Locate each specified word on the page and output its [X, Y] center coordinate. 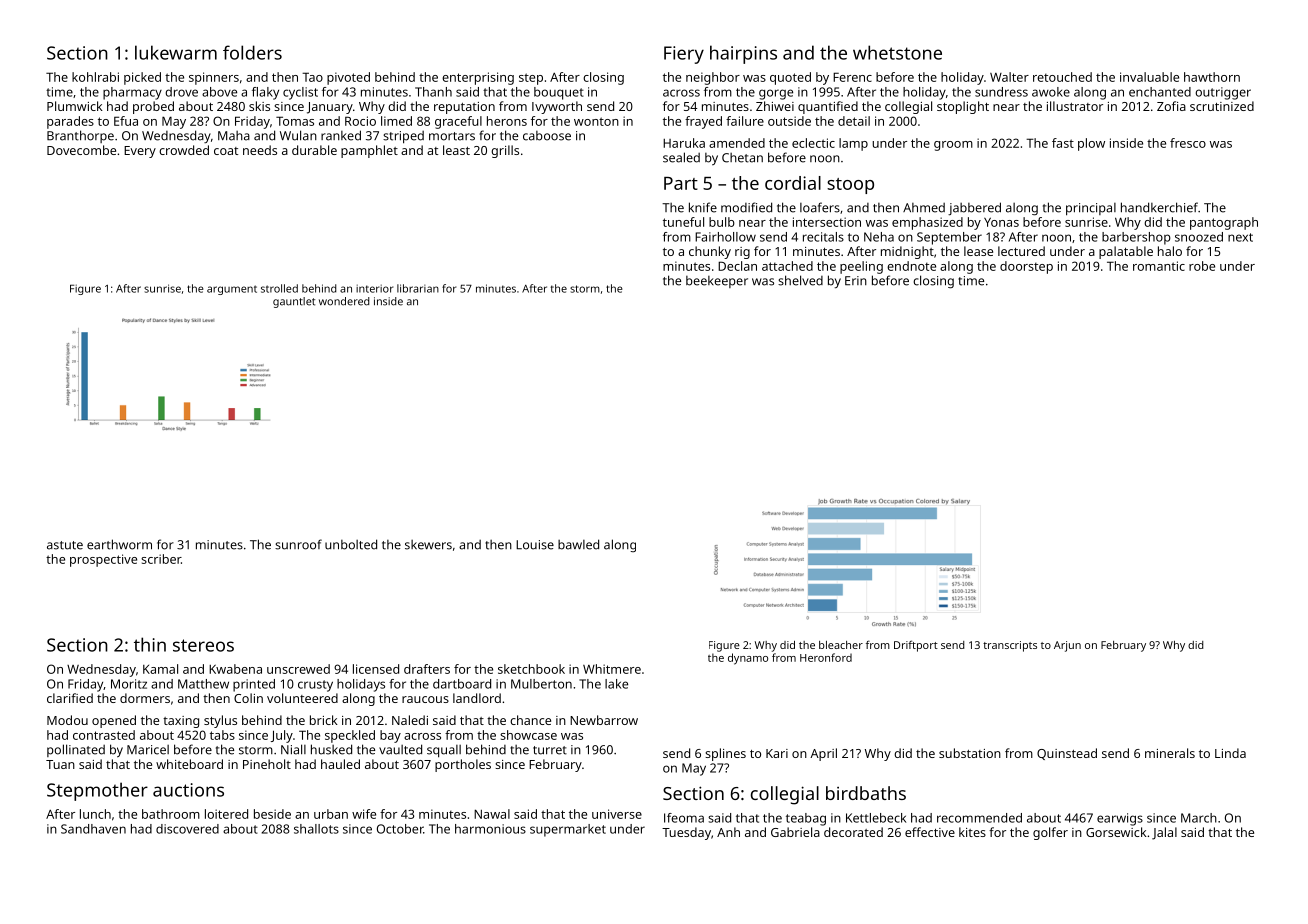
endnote [911, 266]
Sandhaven [93, 829]
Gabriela [795, 832]
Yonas [1001, 222]
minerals [1170, 753]
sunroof [298, 544]
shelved [800, 280]
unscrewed [298, 669]
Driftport [916, 646]
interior [374, 288]
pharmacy [132, 93]
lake [616, 684]
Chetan [742, 158]
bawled [578, 544]
